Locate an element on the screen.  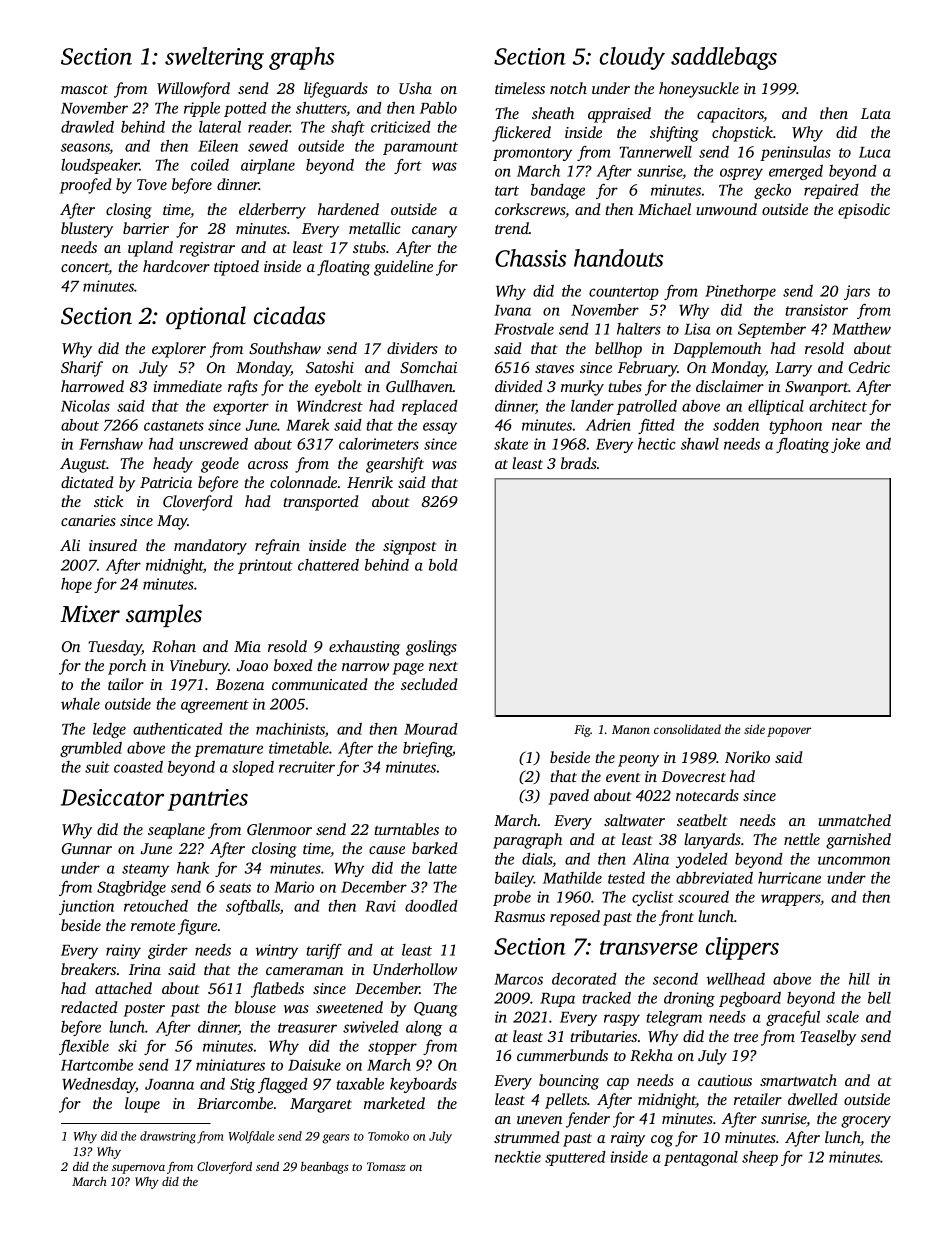
flagged is located at coordinates (283, 1085).
